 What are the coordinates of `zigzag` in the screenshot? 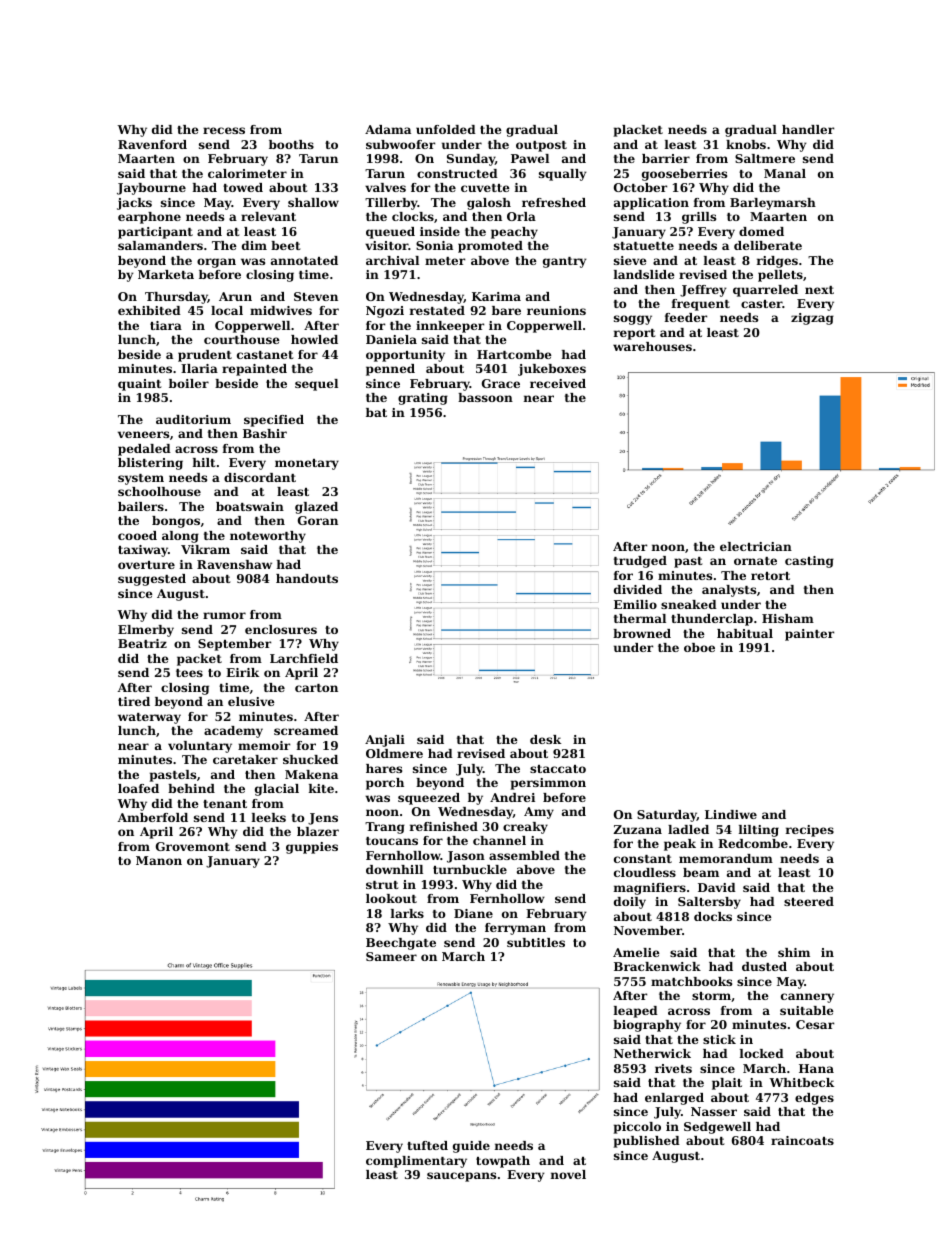 It's located at (812, 319).
